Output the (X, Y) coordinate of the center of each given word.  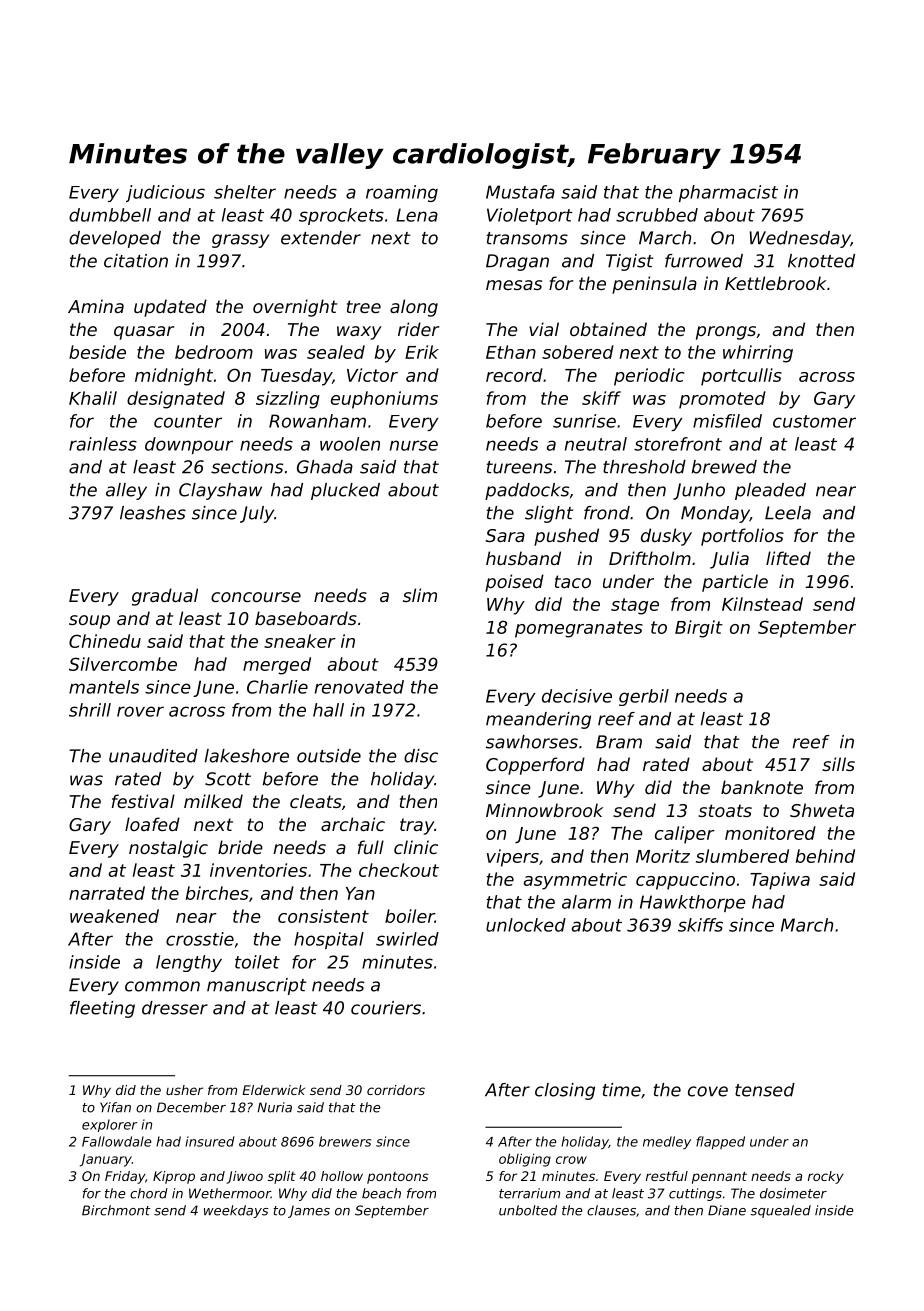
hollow (342, 1176)
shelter (245, 192)
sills (838, 764)
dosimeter (793, 1193)
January (106, 1160)
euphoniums (384, 400)
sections (247, 467)
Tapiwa (780, 881)
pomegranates (579, 629)
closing (565, 1091)
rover (140, 711)
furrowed (704, 261)
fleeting (102, 1009)
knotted (821, 261)
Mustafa (520, 192)
